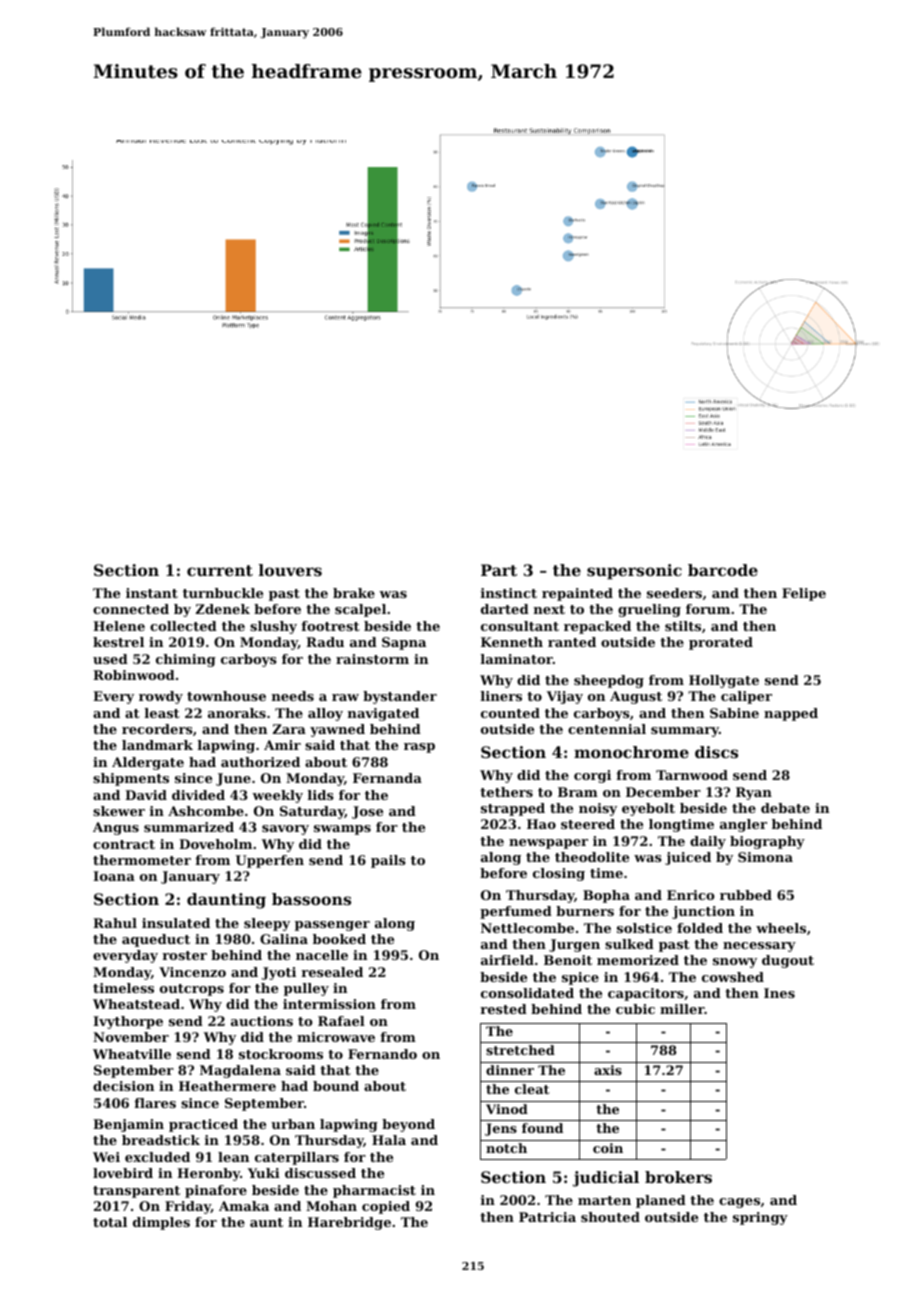 This screenshot has width=924, height=1308. I want to click on cowshed, so click(733, 977).
